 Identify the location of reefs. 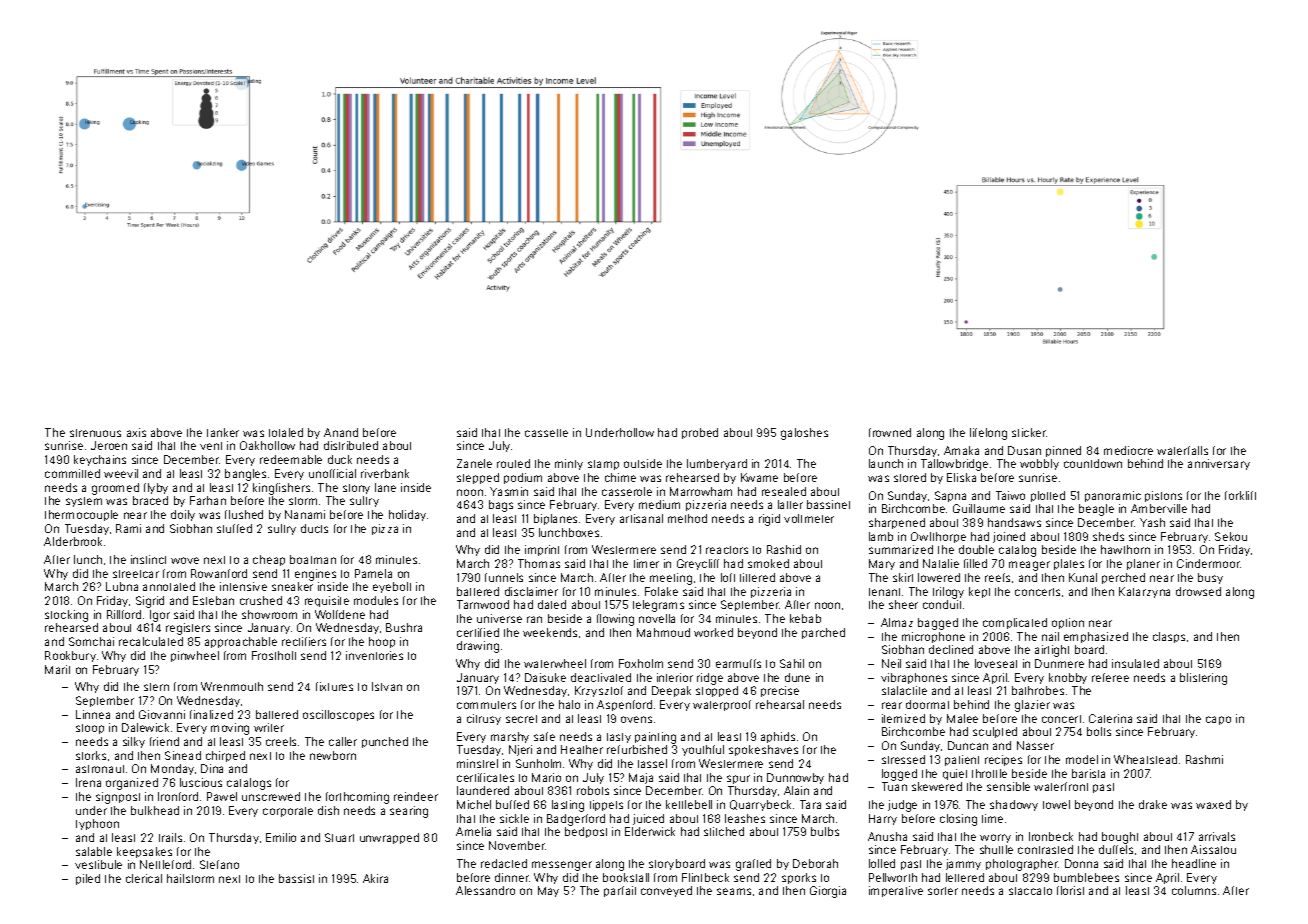
(997, 577).
